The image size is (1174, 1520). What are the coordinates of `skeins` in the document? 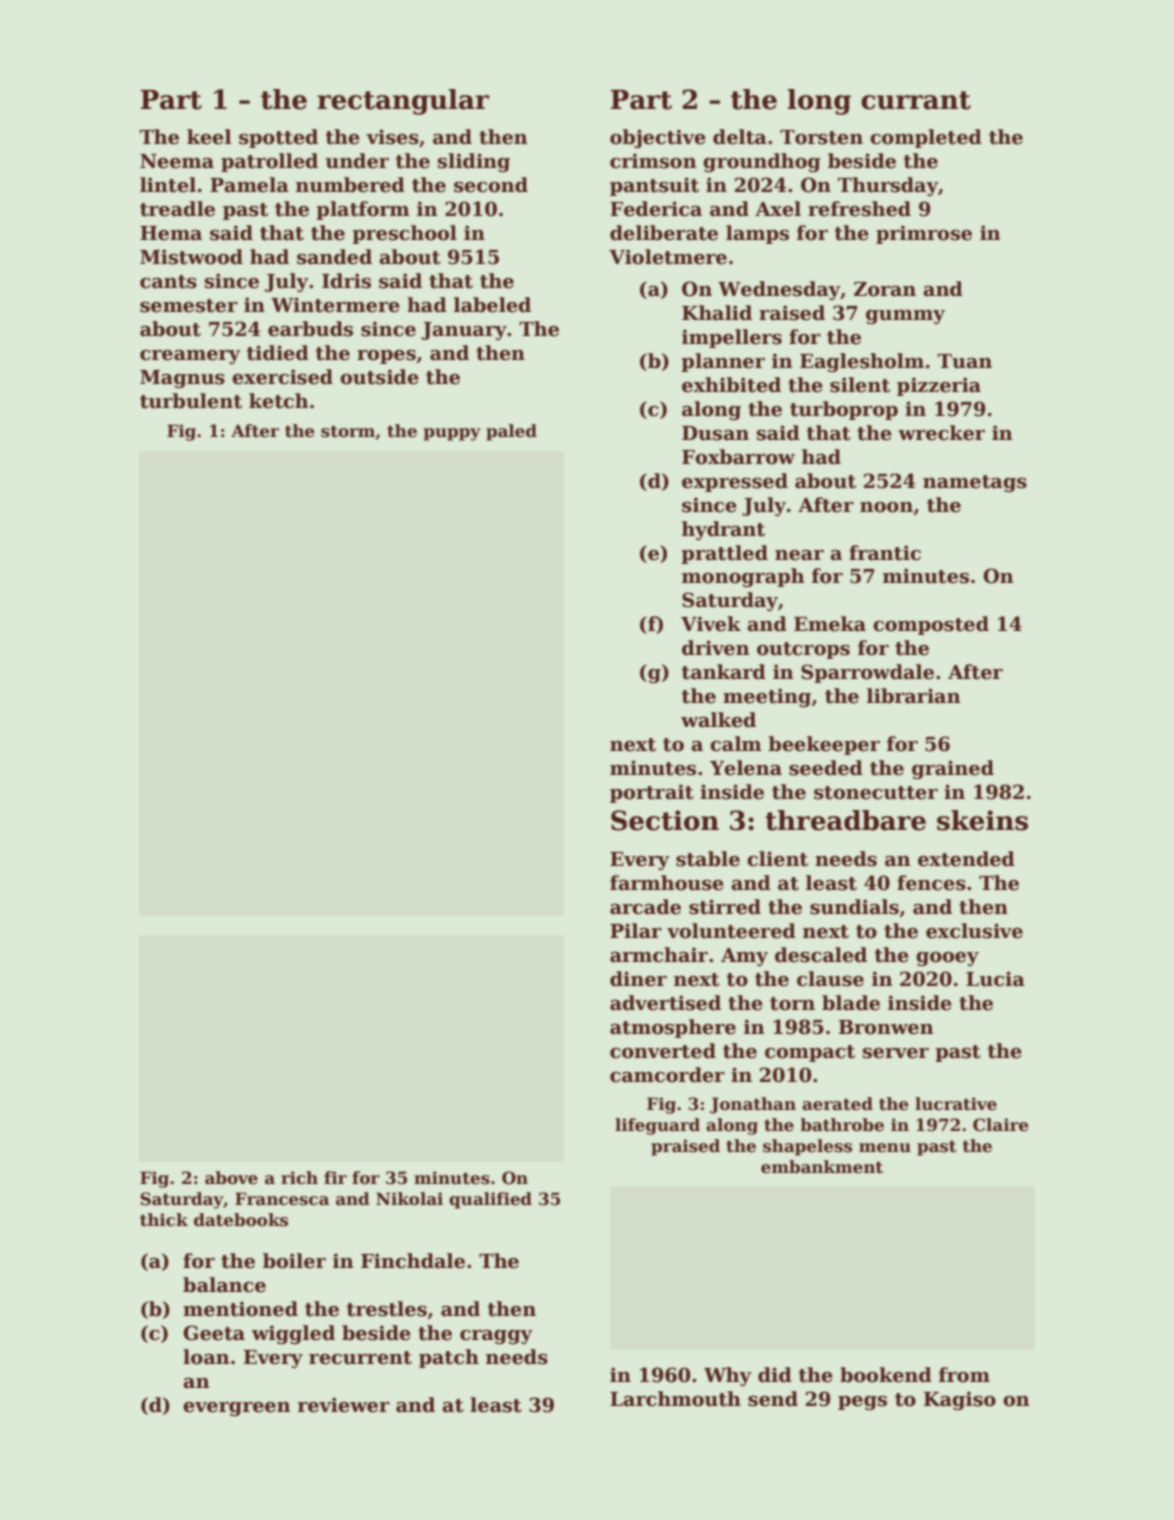 It's located at (982, 820).
